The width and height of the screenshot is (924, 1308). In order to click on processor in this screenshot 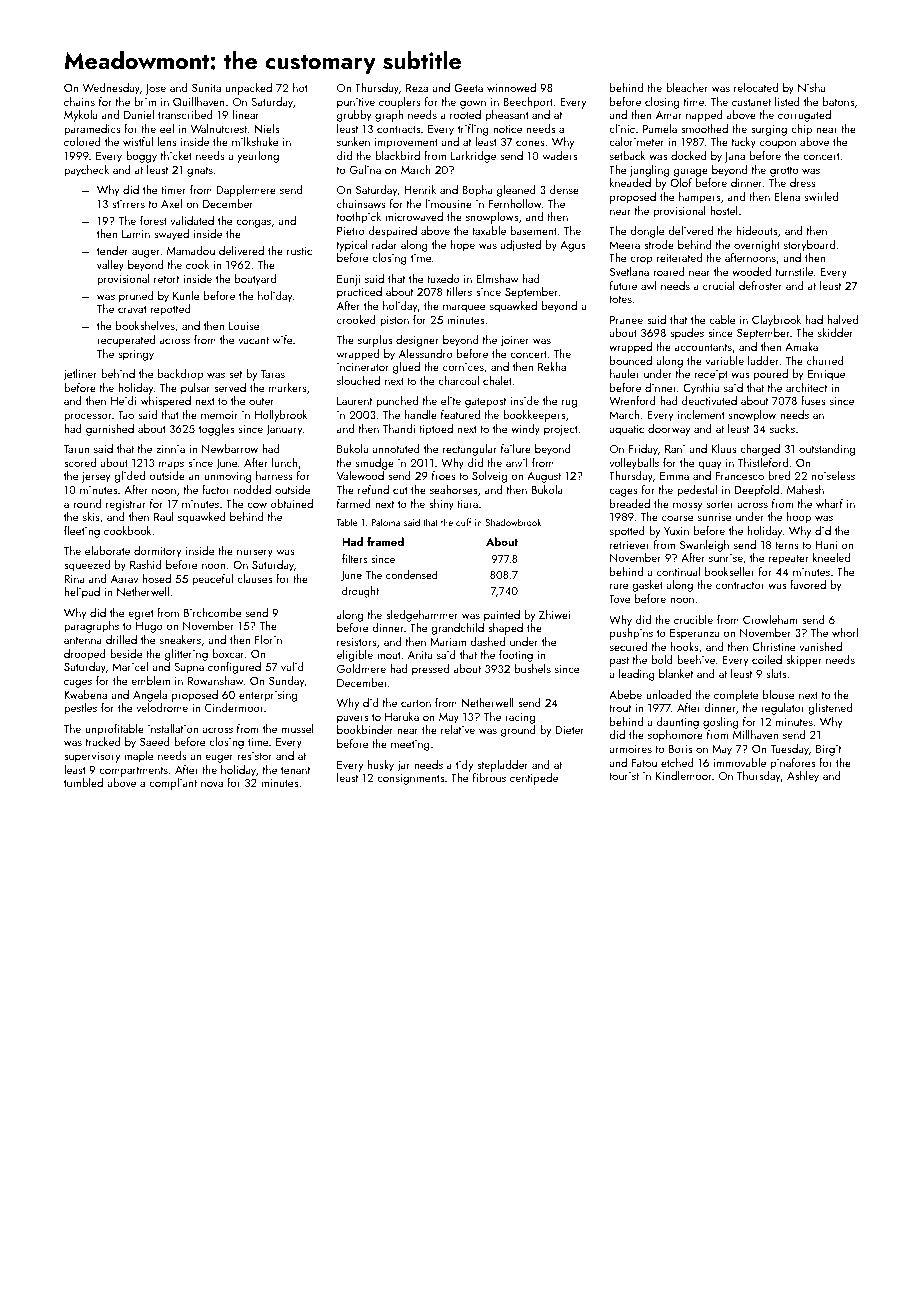, I will do `click(88, 417)`.
